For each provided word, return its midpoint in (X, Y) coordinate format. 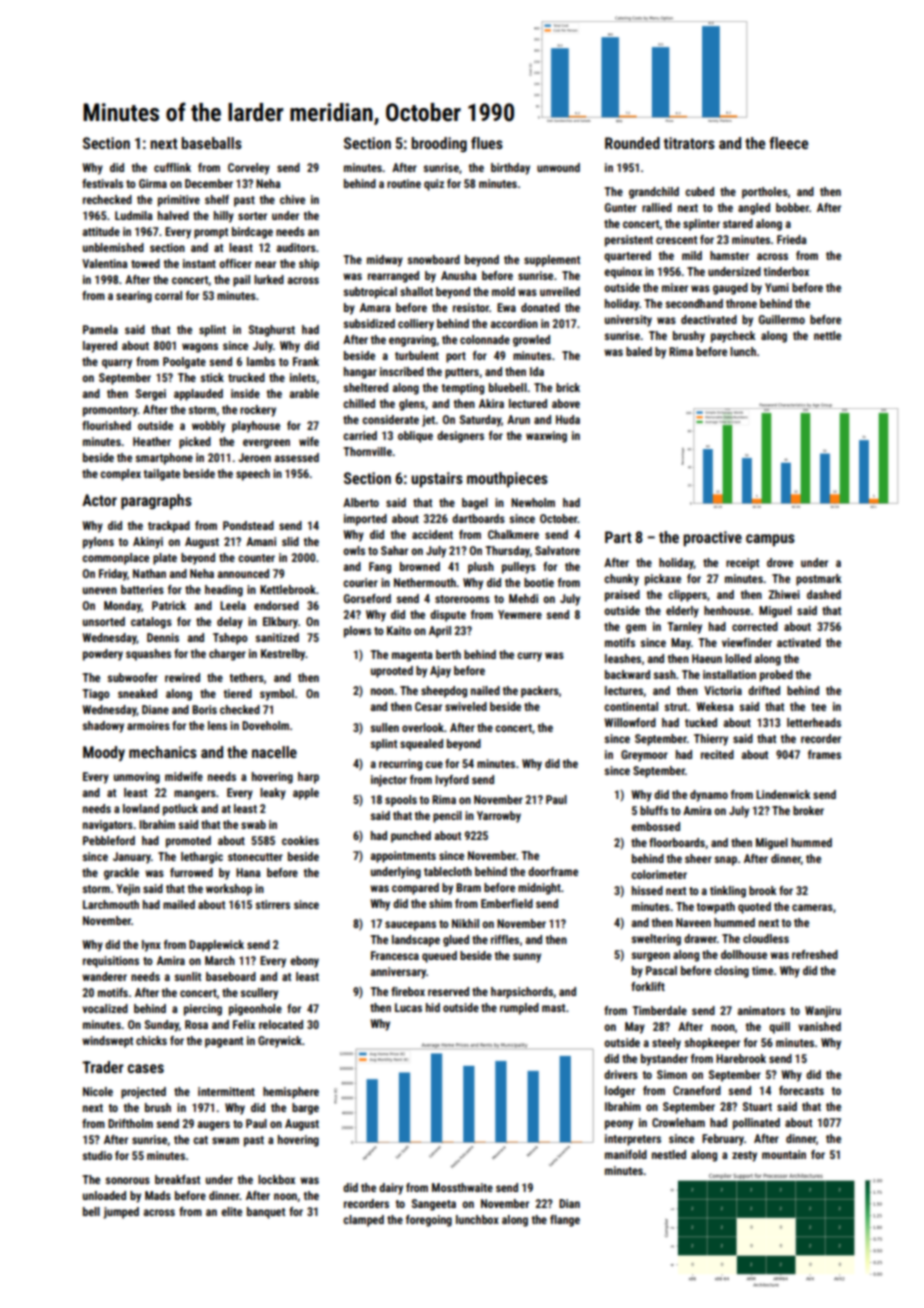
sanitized (277, 637)
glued (456, 941)
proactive (712, 539)
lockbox (276, 1179)
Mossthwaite (462, 1187)
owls (354, 550)
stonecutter (255, 857)
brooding (439, 144)
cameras (812, 907)
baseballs (211, 143)
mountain (784, 1154)
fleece (788, 143)
